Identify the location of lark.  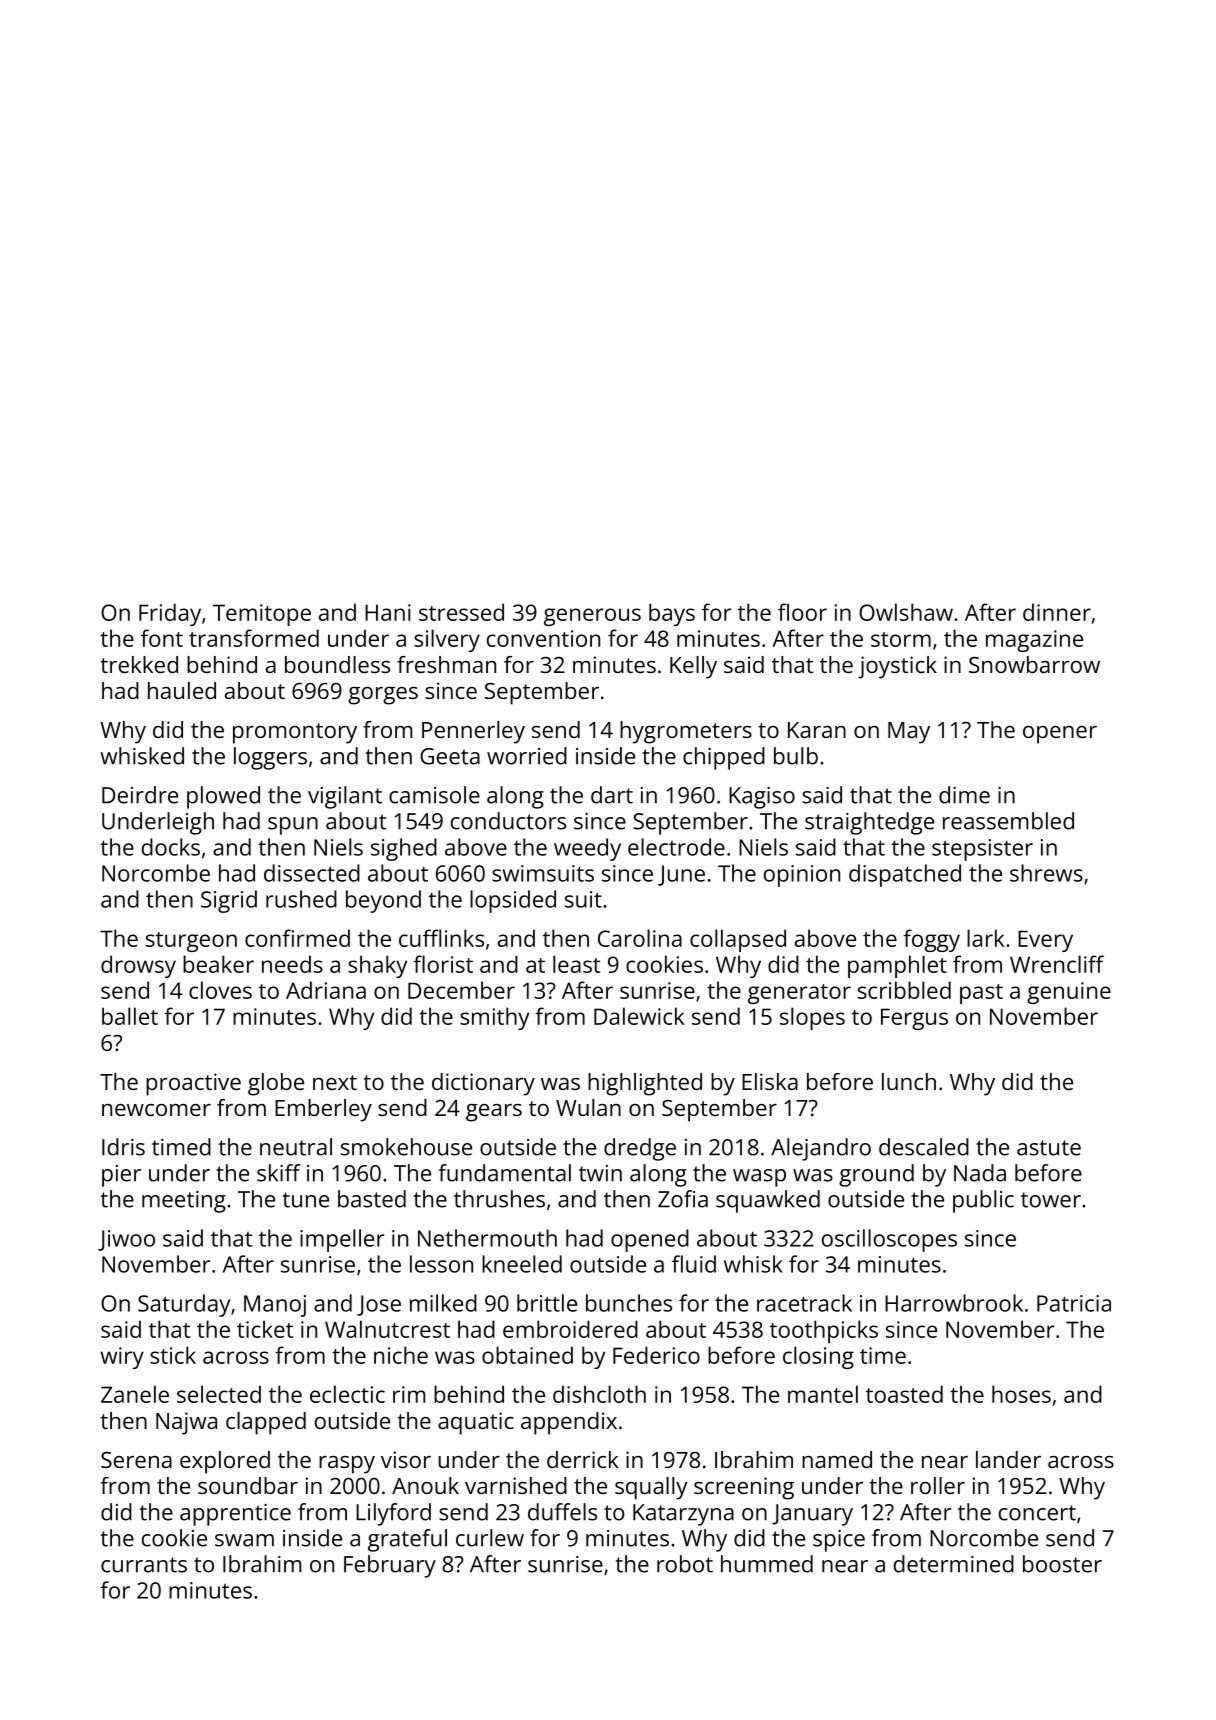
(986, 938).
